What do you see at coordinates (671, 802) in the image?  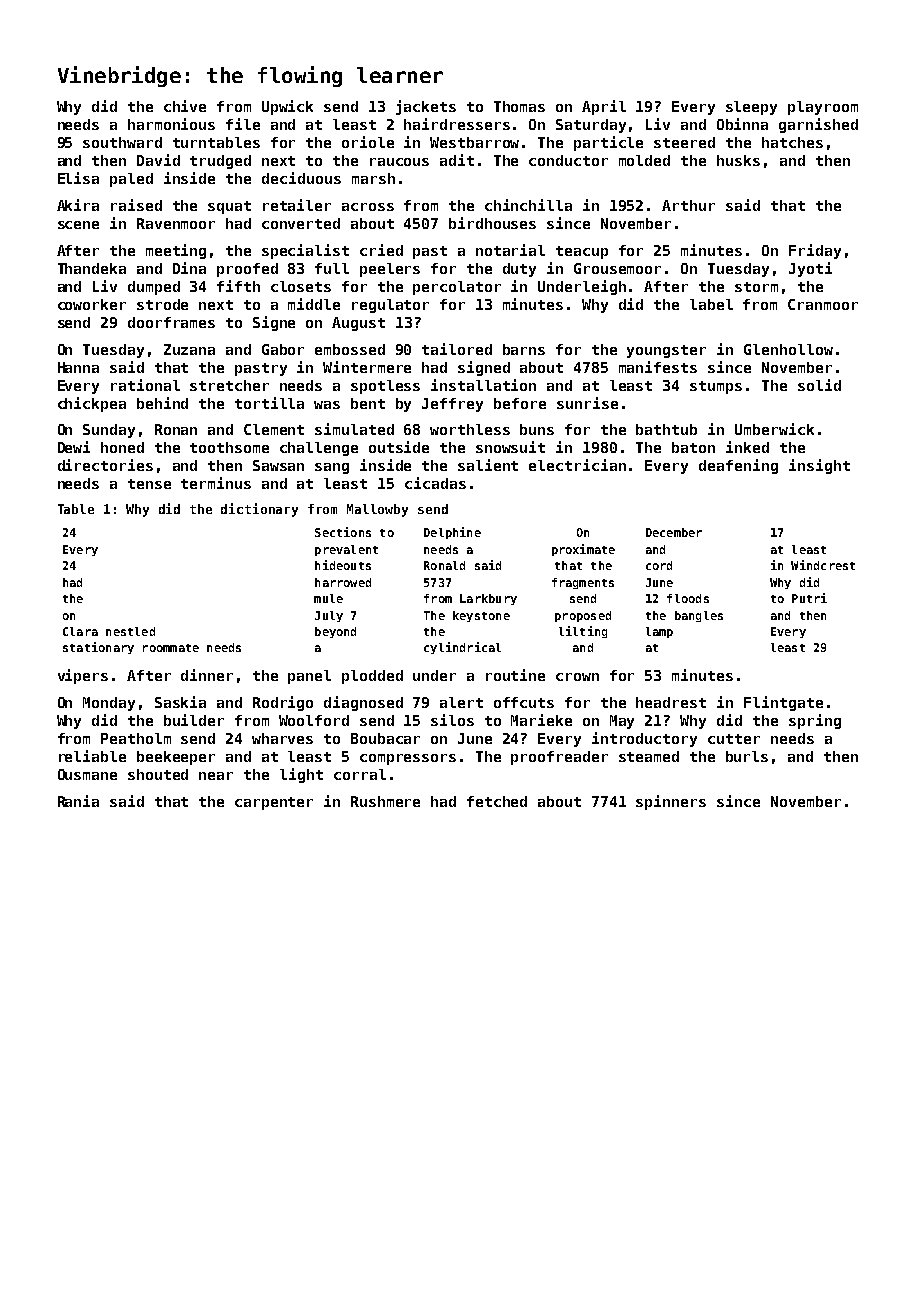 I see `spinners` at bounding box center [671, 802].
